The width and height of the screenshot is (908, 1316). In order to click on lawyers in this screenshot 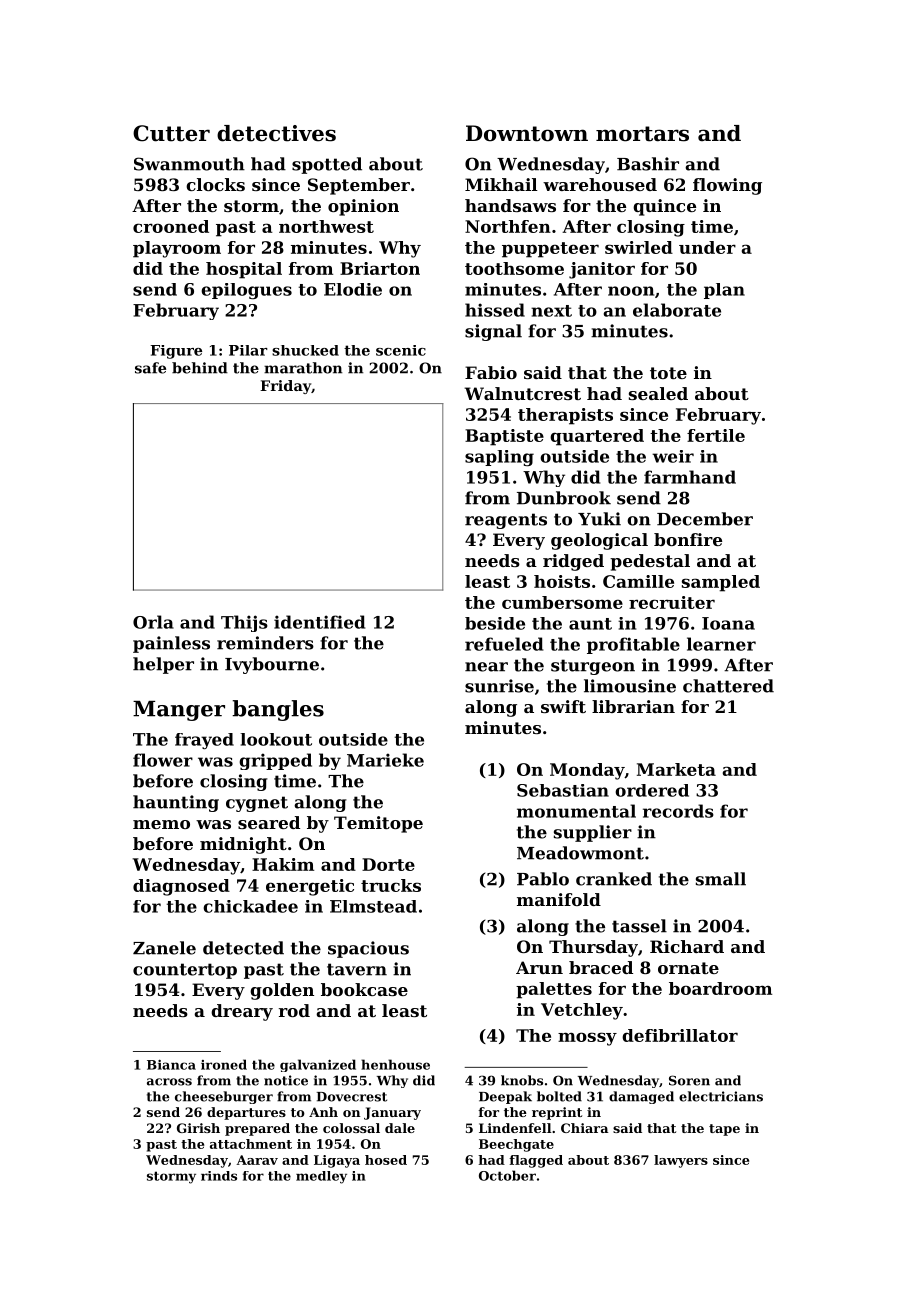, I will do `click(681, 1161)`.
